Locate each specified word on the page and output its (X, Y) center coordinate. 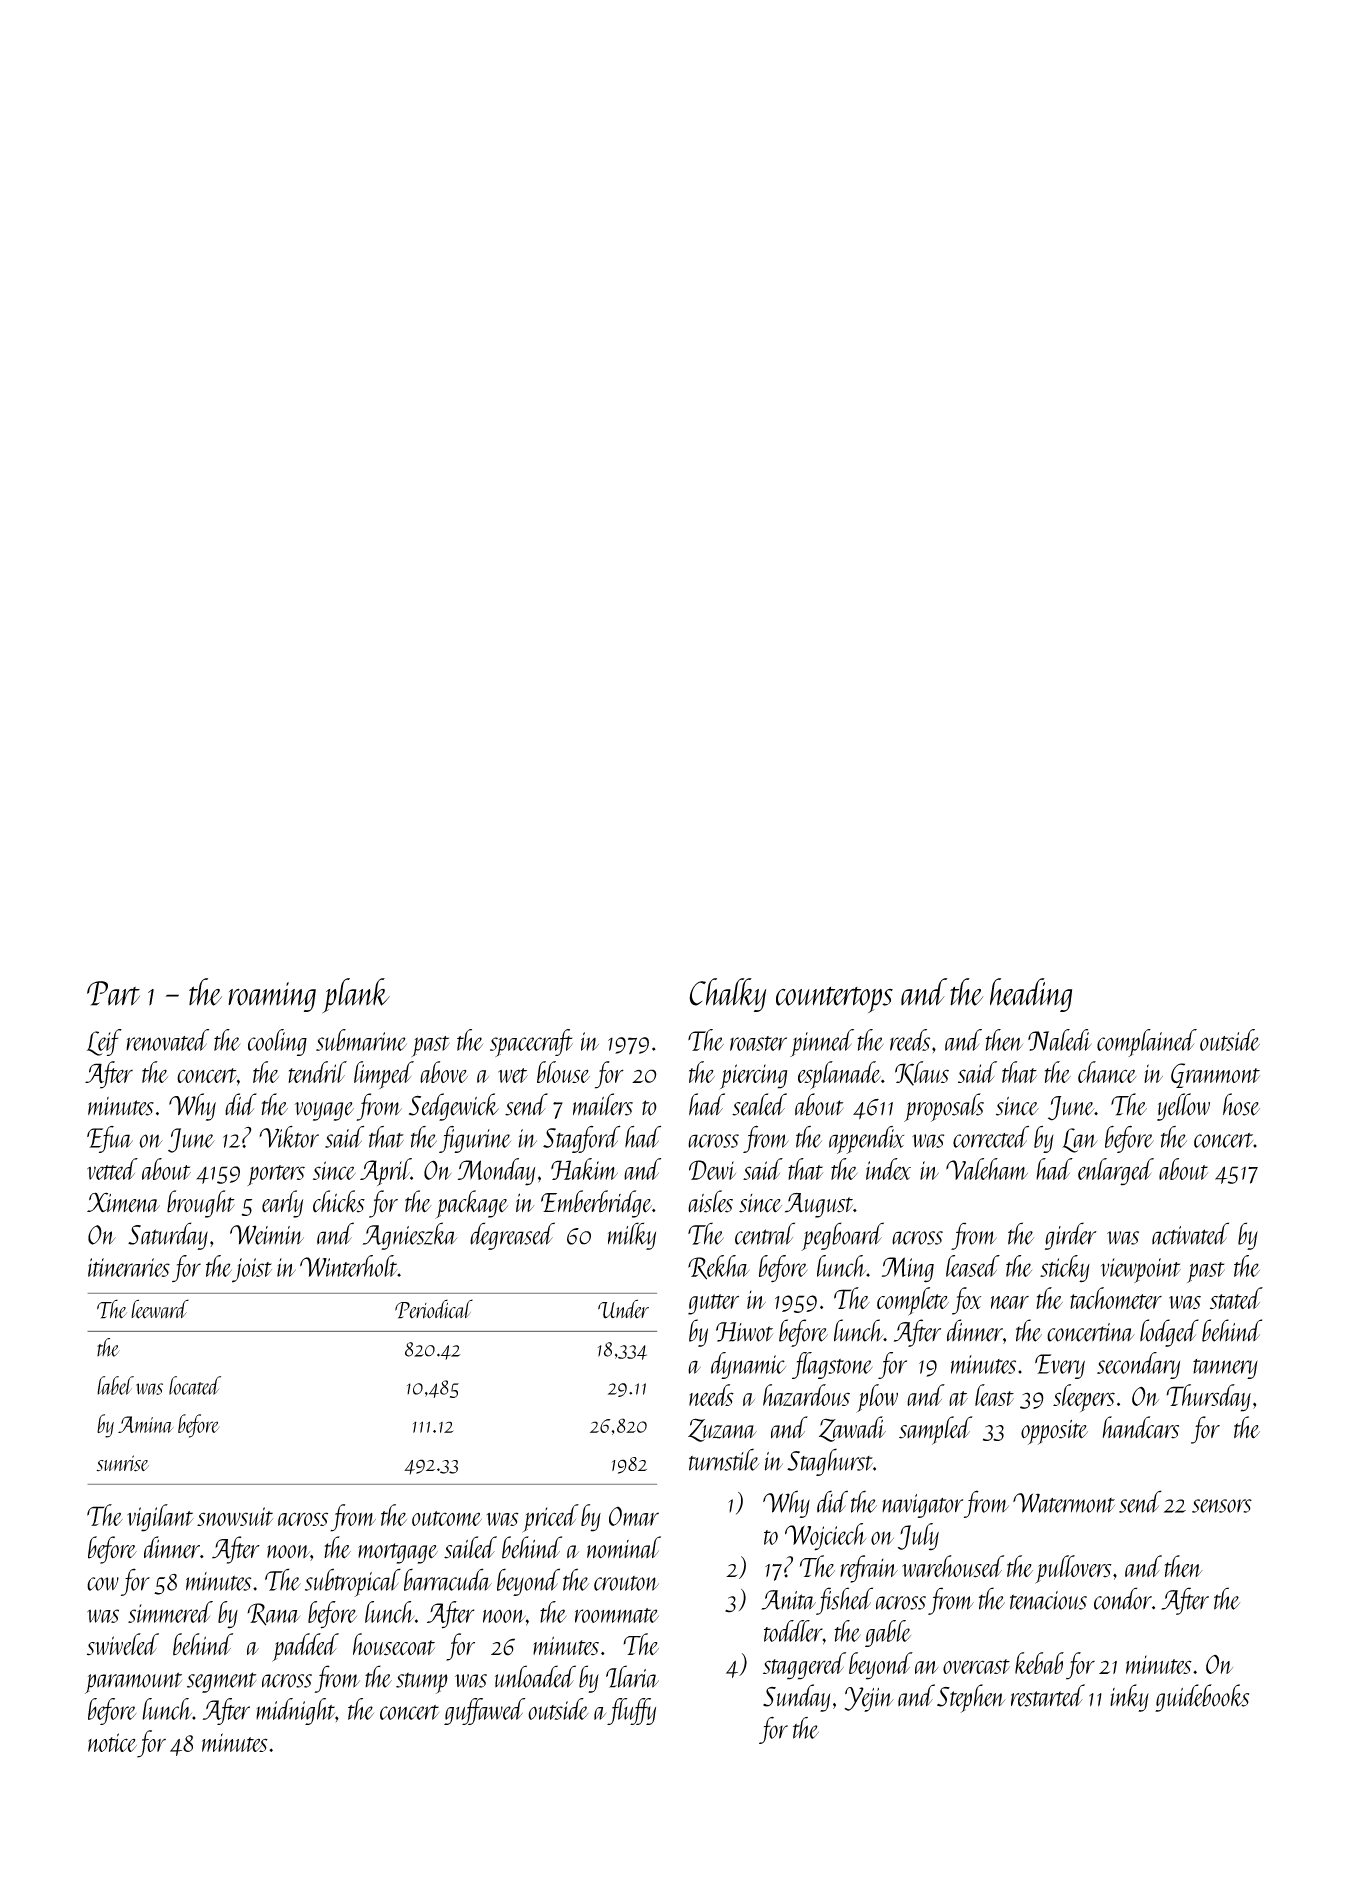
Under (623, 1309)
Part (113, 993)
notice (112, 1742)
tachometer (1116, 1298)
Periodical (434, 1309)
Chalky (727, 995)
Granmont (1215, 1075)
